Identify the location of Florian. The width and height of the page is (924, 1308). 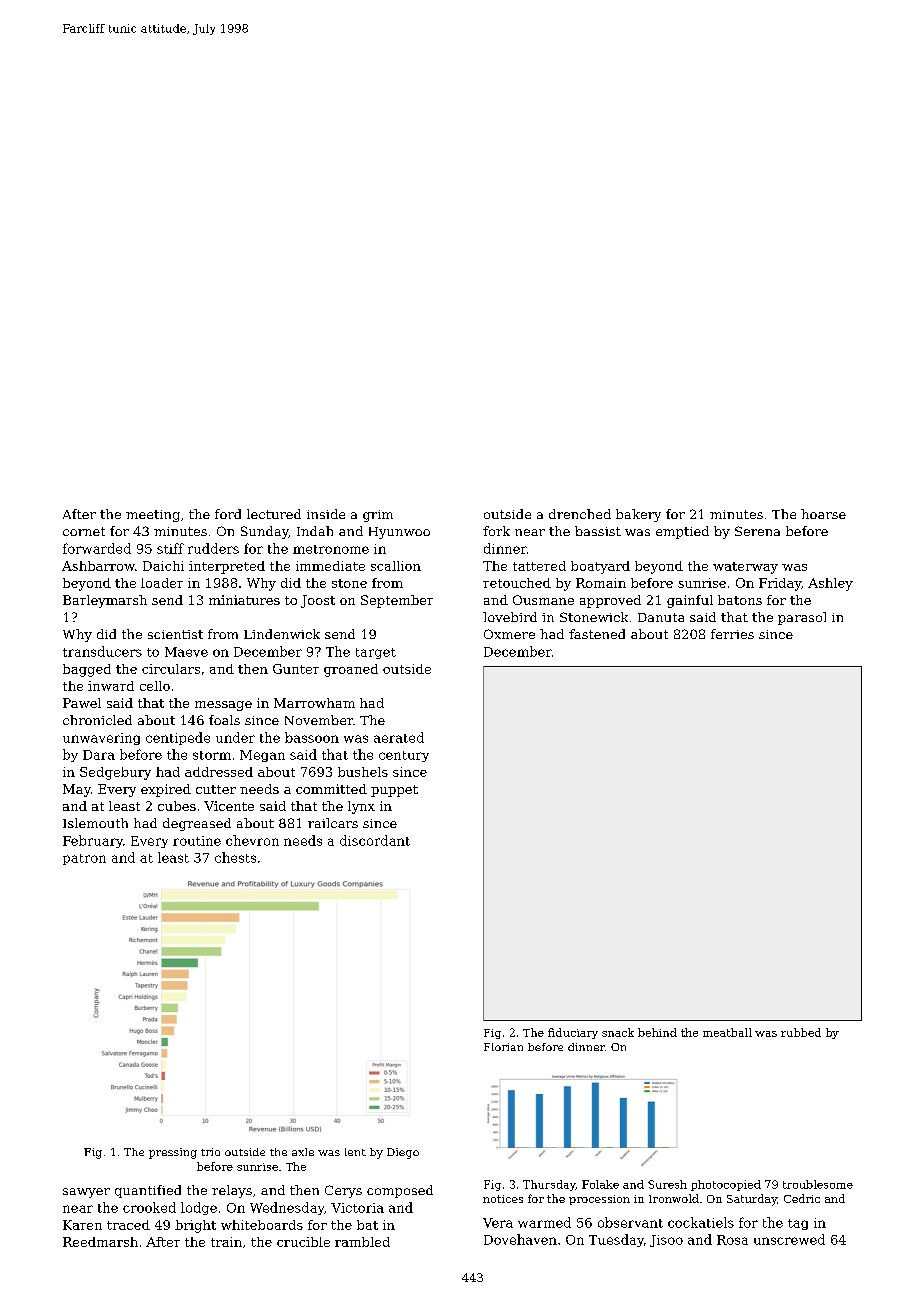
(503, 1047).
